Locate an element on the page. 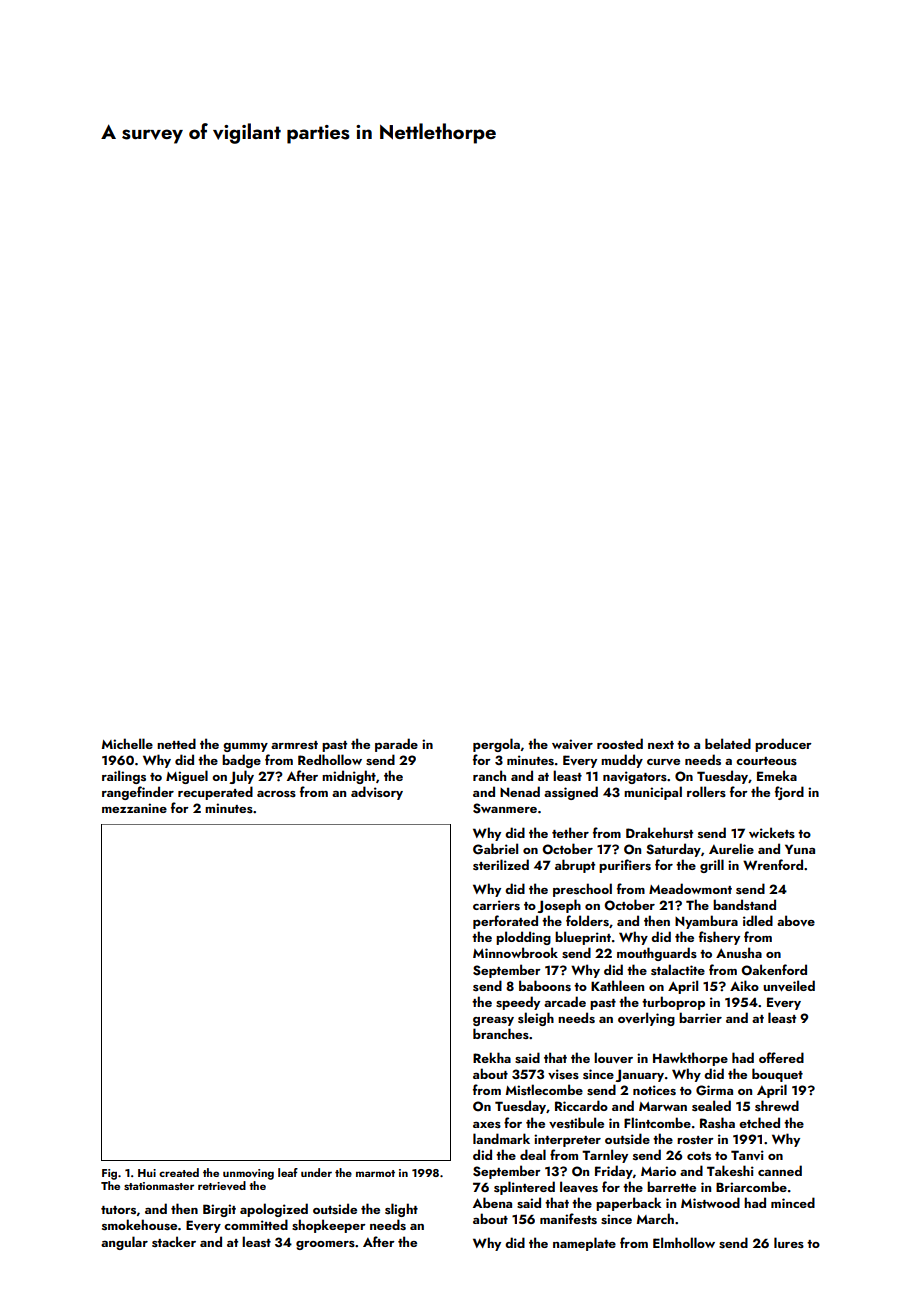 Image resolution: width=924 pixels, height=1308 pixels. across is located at coordinates (276, 793).
